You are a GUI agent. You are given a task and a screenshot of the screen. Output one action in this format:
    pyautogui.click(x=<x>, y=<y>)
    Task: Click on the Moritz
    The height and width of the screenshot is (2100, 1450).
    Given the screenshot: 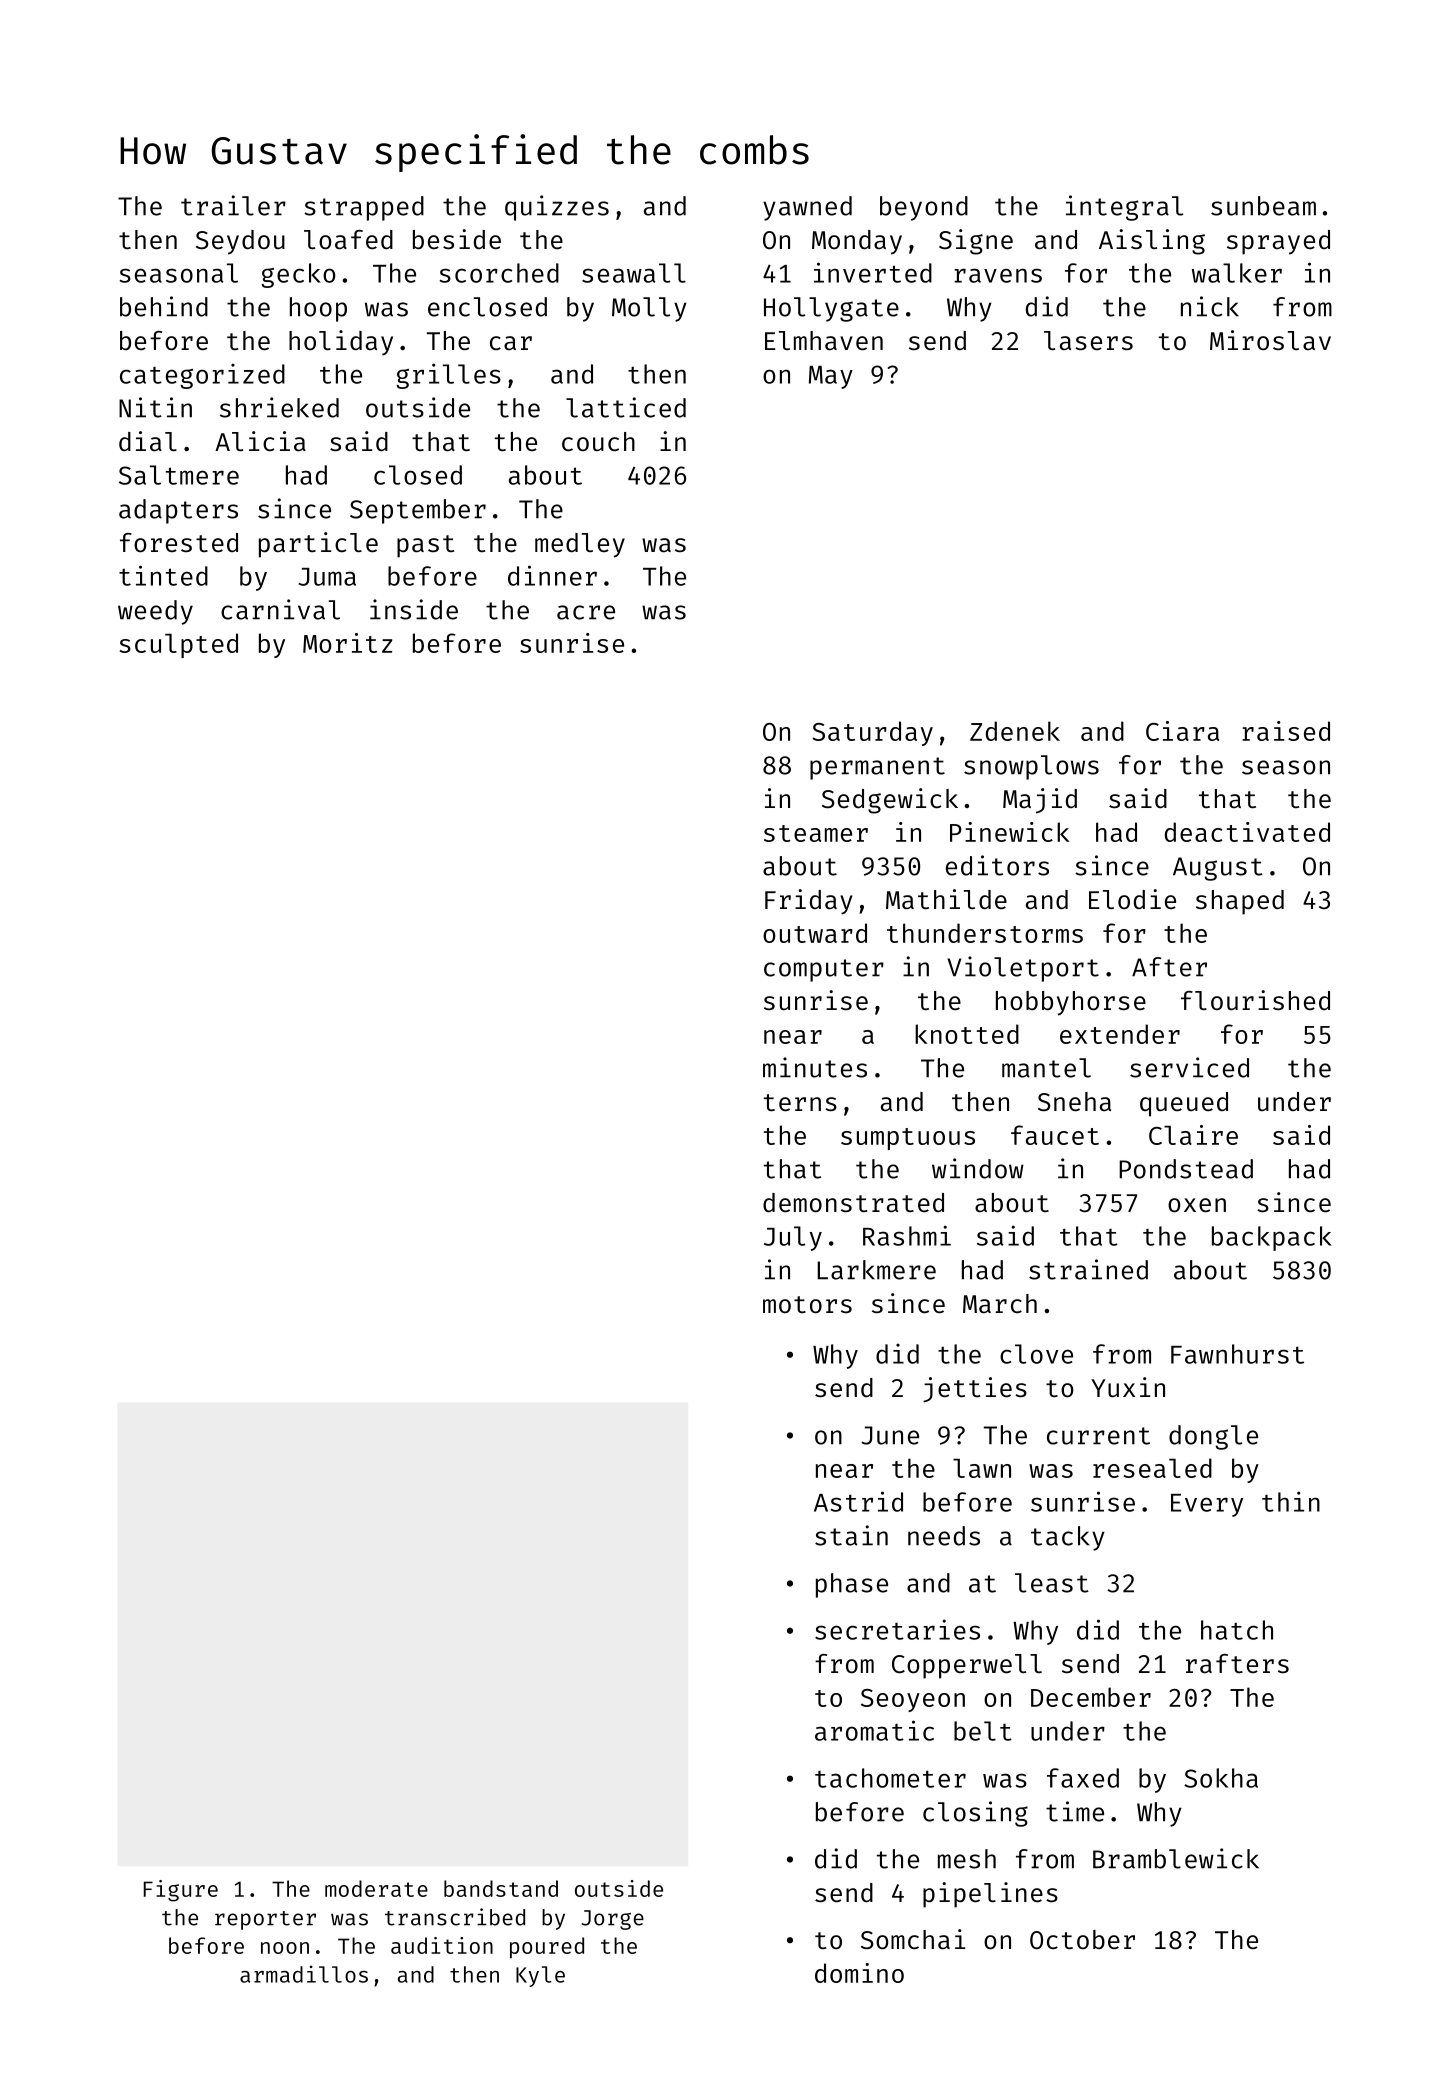 What is the action you would take?
    pyautogui.click(x=347, y=643)
